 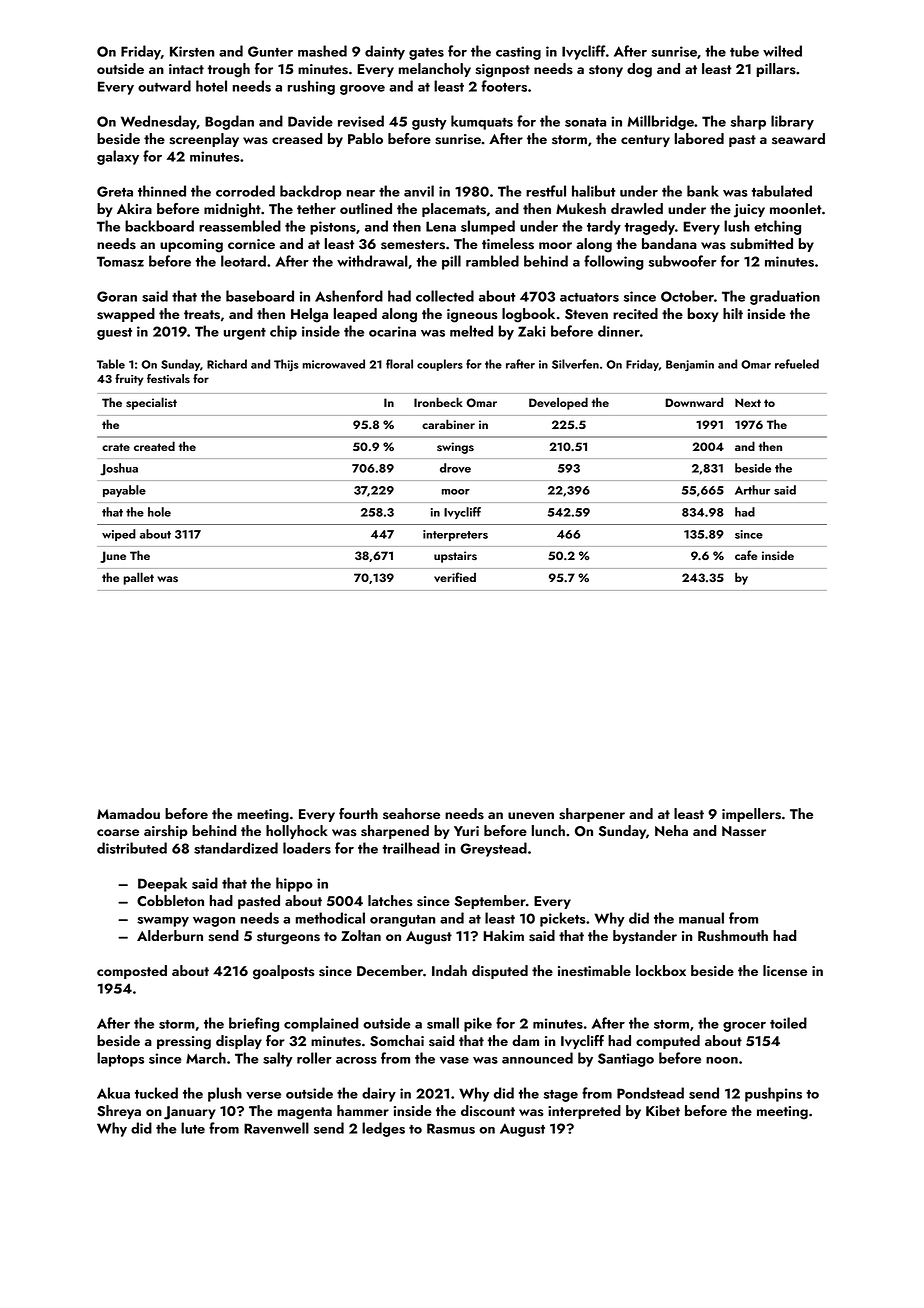 What do you see at coordinates (493, 849) in the screenshot?
I see `Greystead` at bounding box center [493, 849].
